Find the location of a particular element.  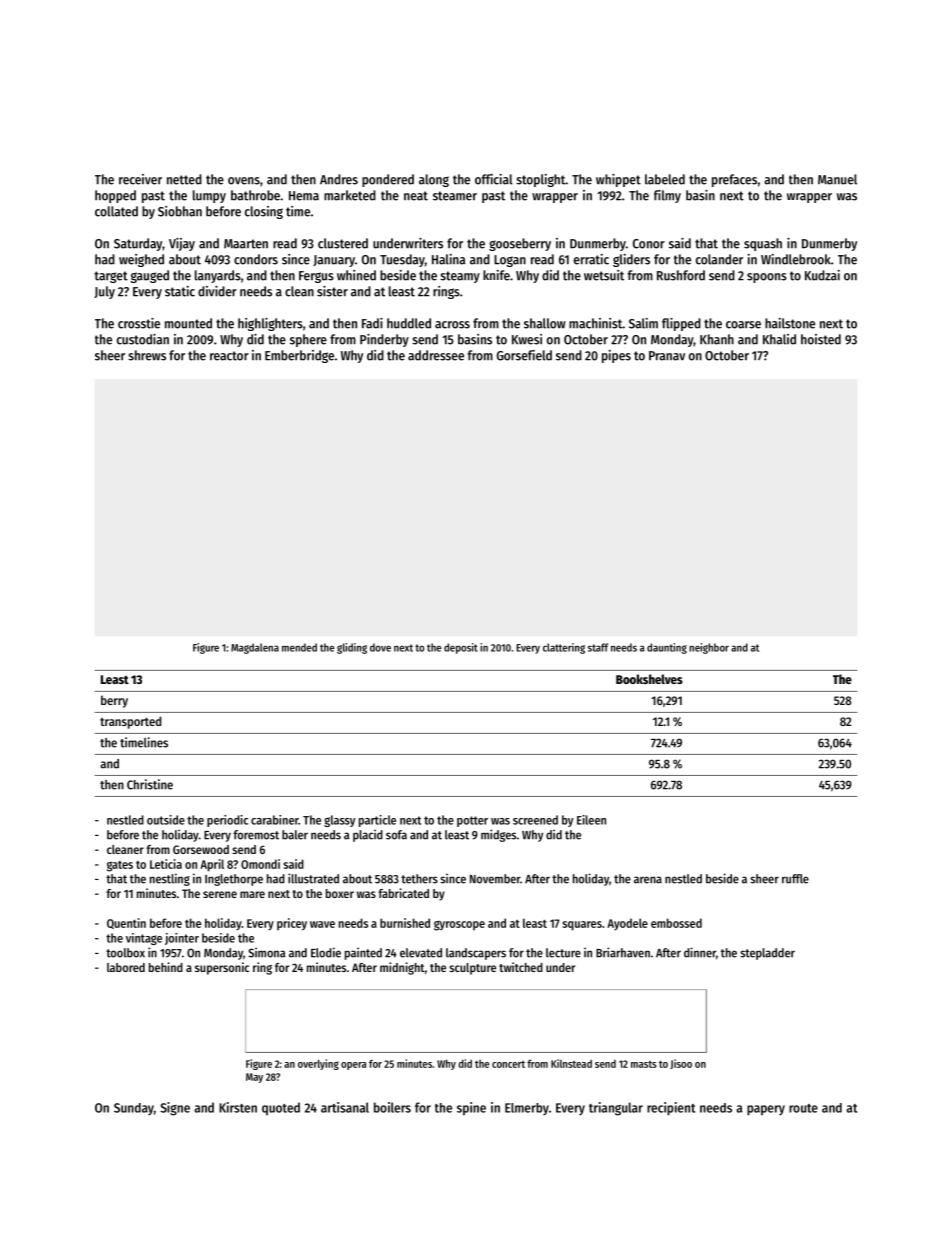

transported is located at coordinates (130, 722).
